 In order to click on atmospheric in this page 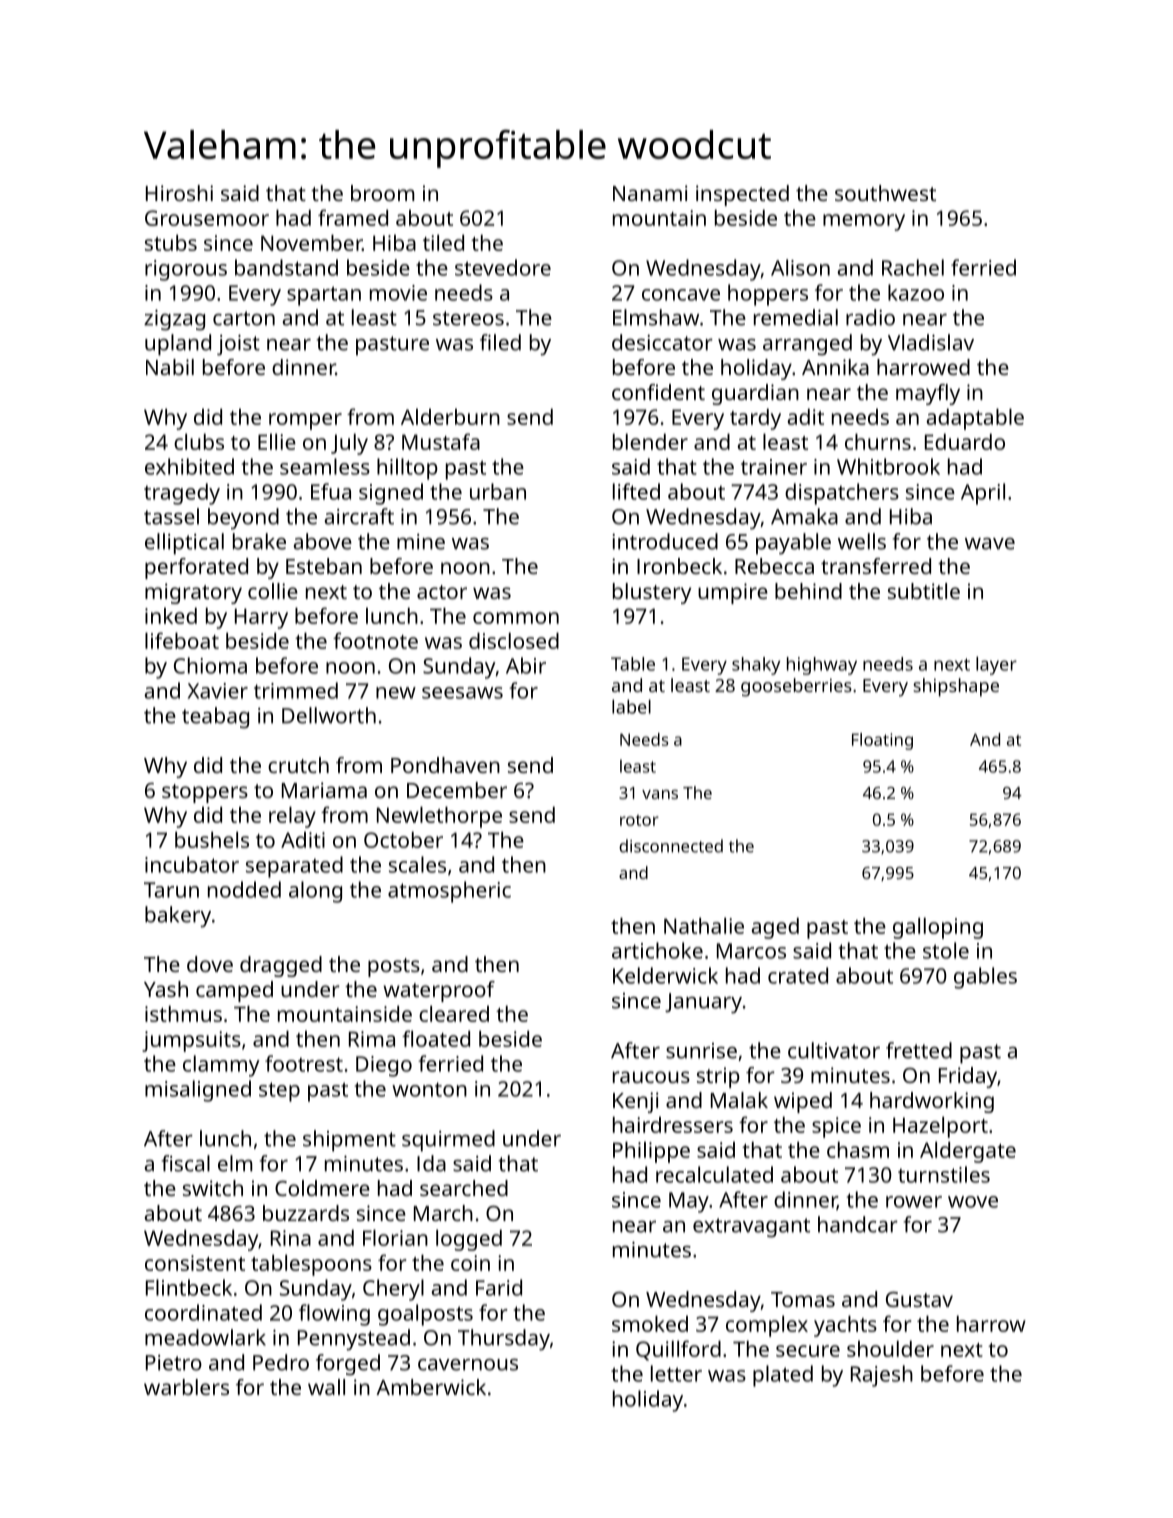, I will do `click(449, 892)`.
